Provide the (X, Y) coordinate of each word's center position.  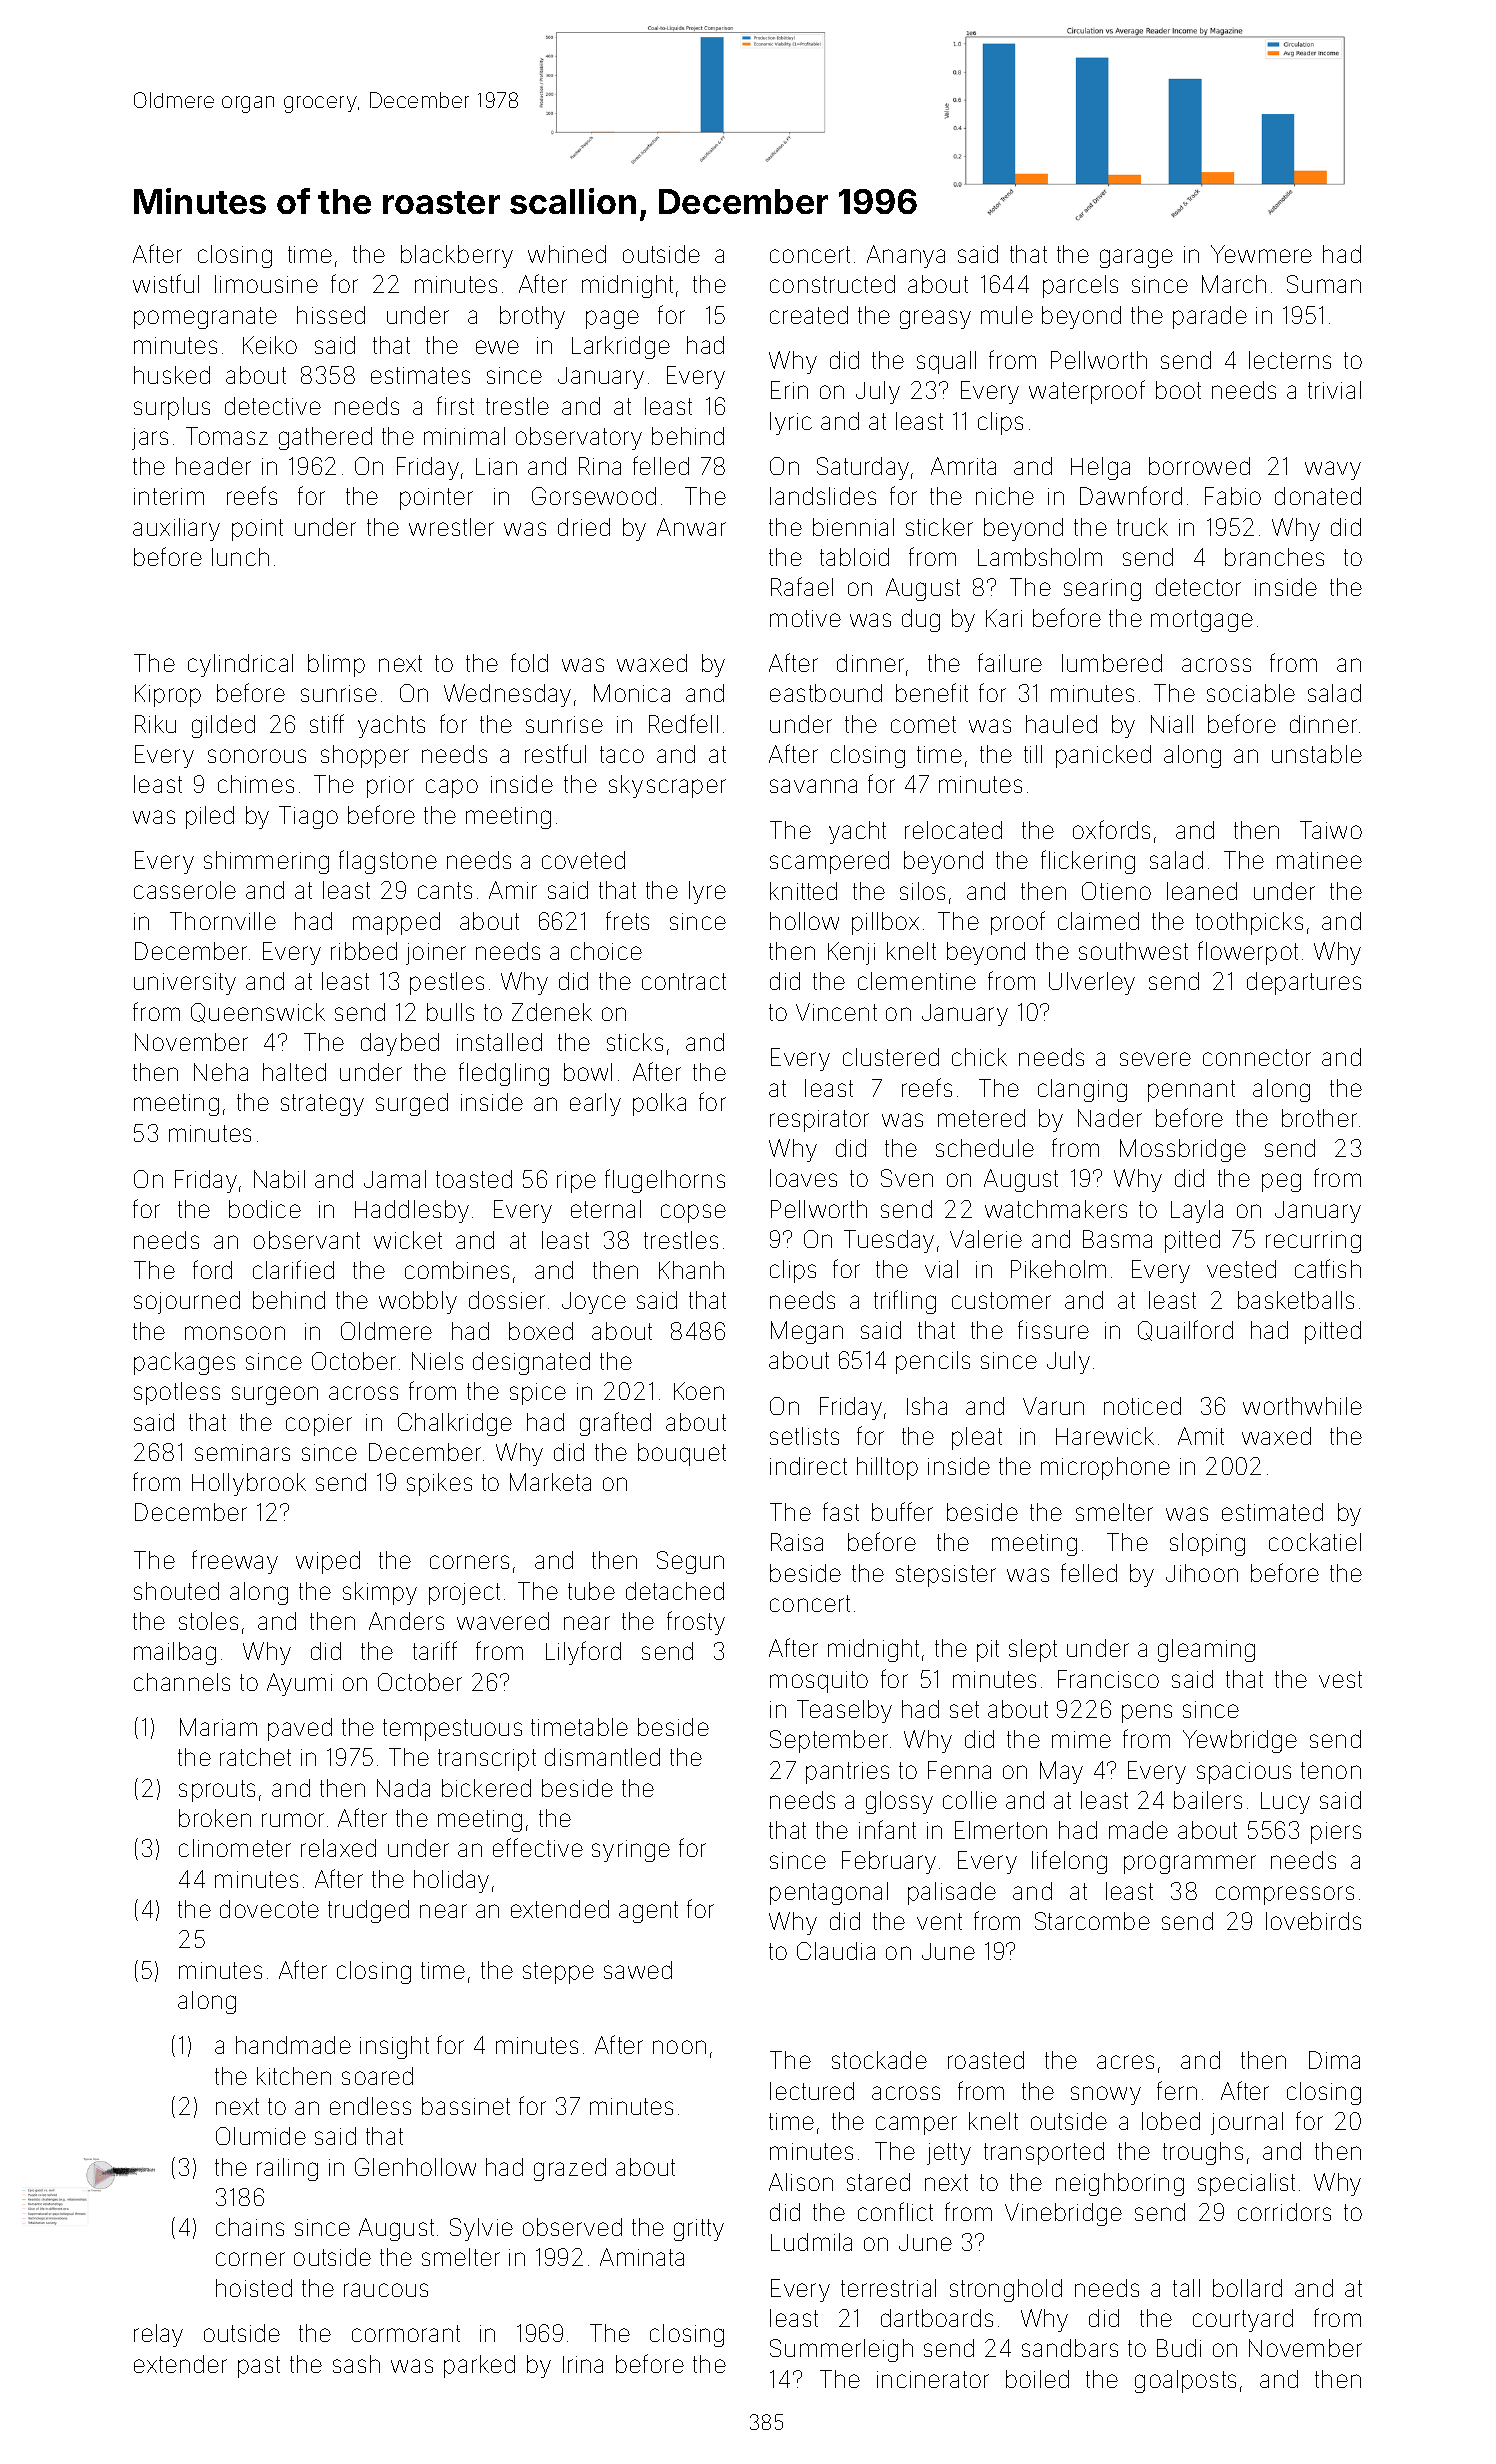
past (259, 2367)
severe (1155, 1059)
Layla (1197, 1211)
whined (567, 254)
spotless (177, 1393)
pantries (847, 1773)
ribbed (364, 951)
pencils (933, 1362)
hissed (331, 315)
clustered (891, 1057)
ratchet (255, 1757)
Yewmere (1261, 254)
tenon (1331, 1770)
